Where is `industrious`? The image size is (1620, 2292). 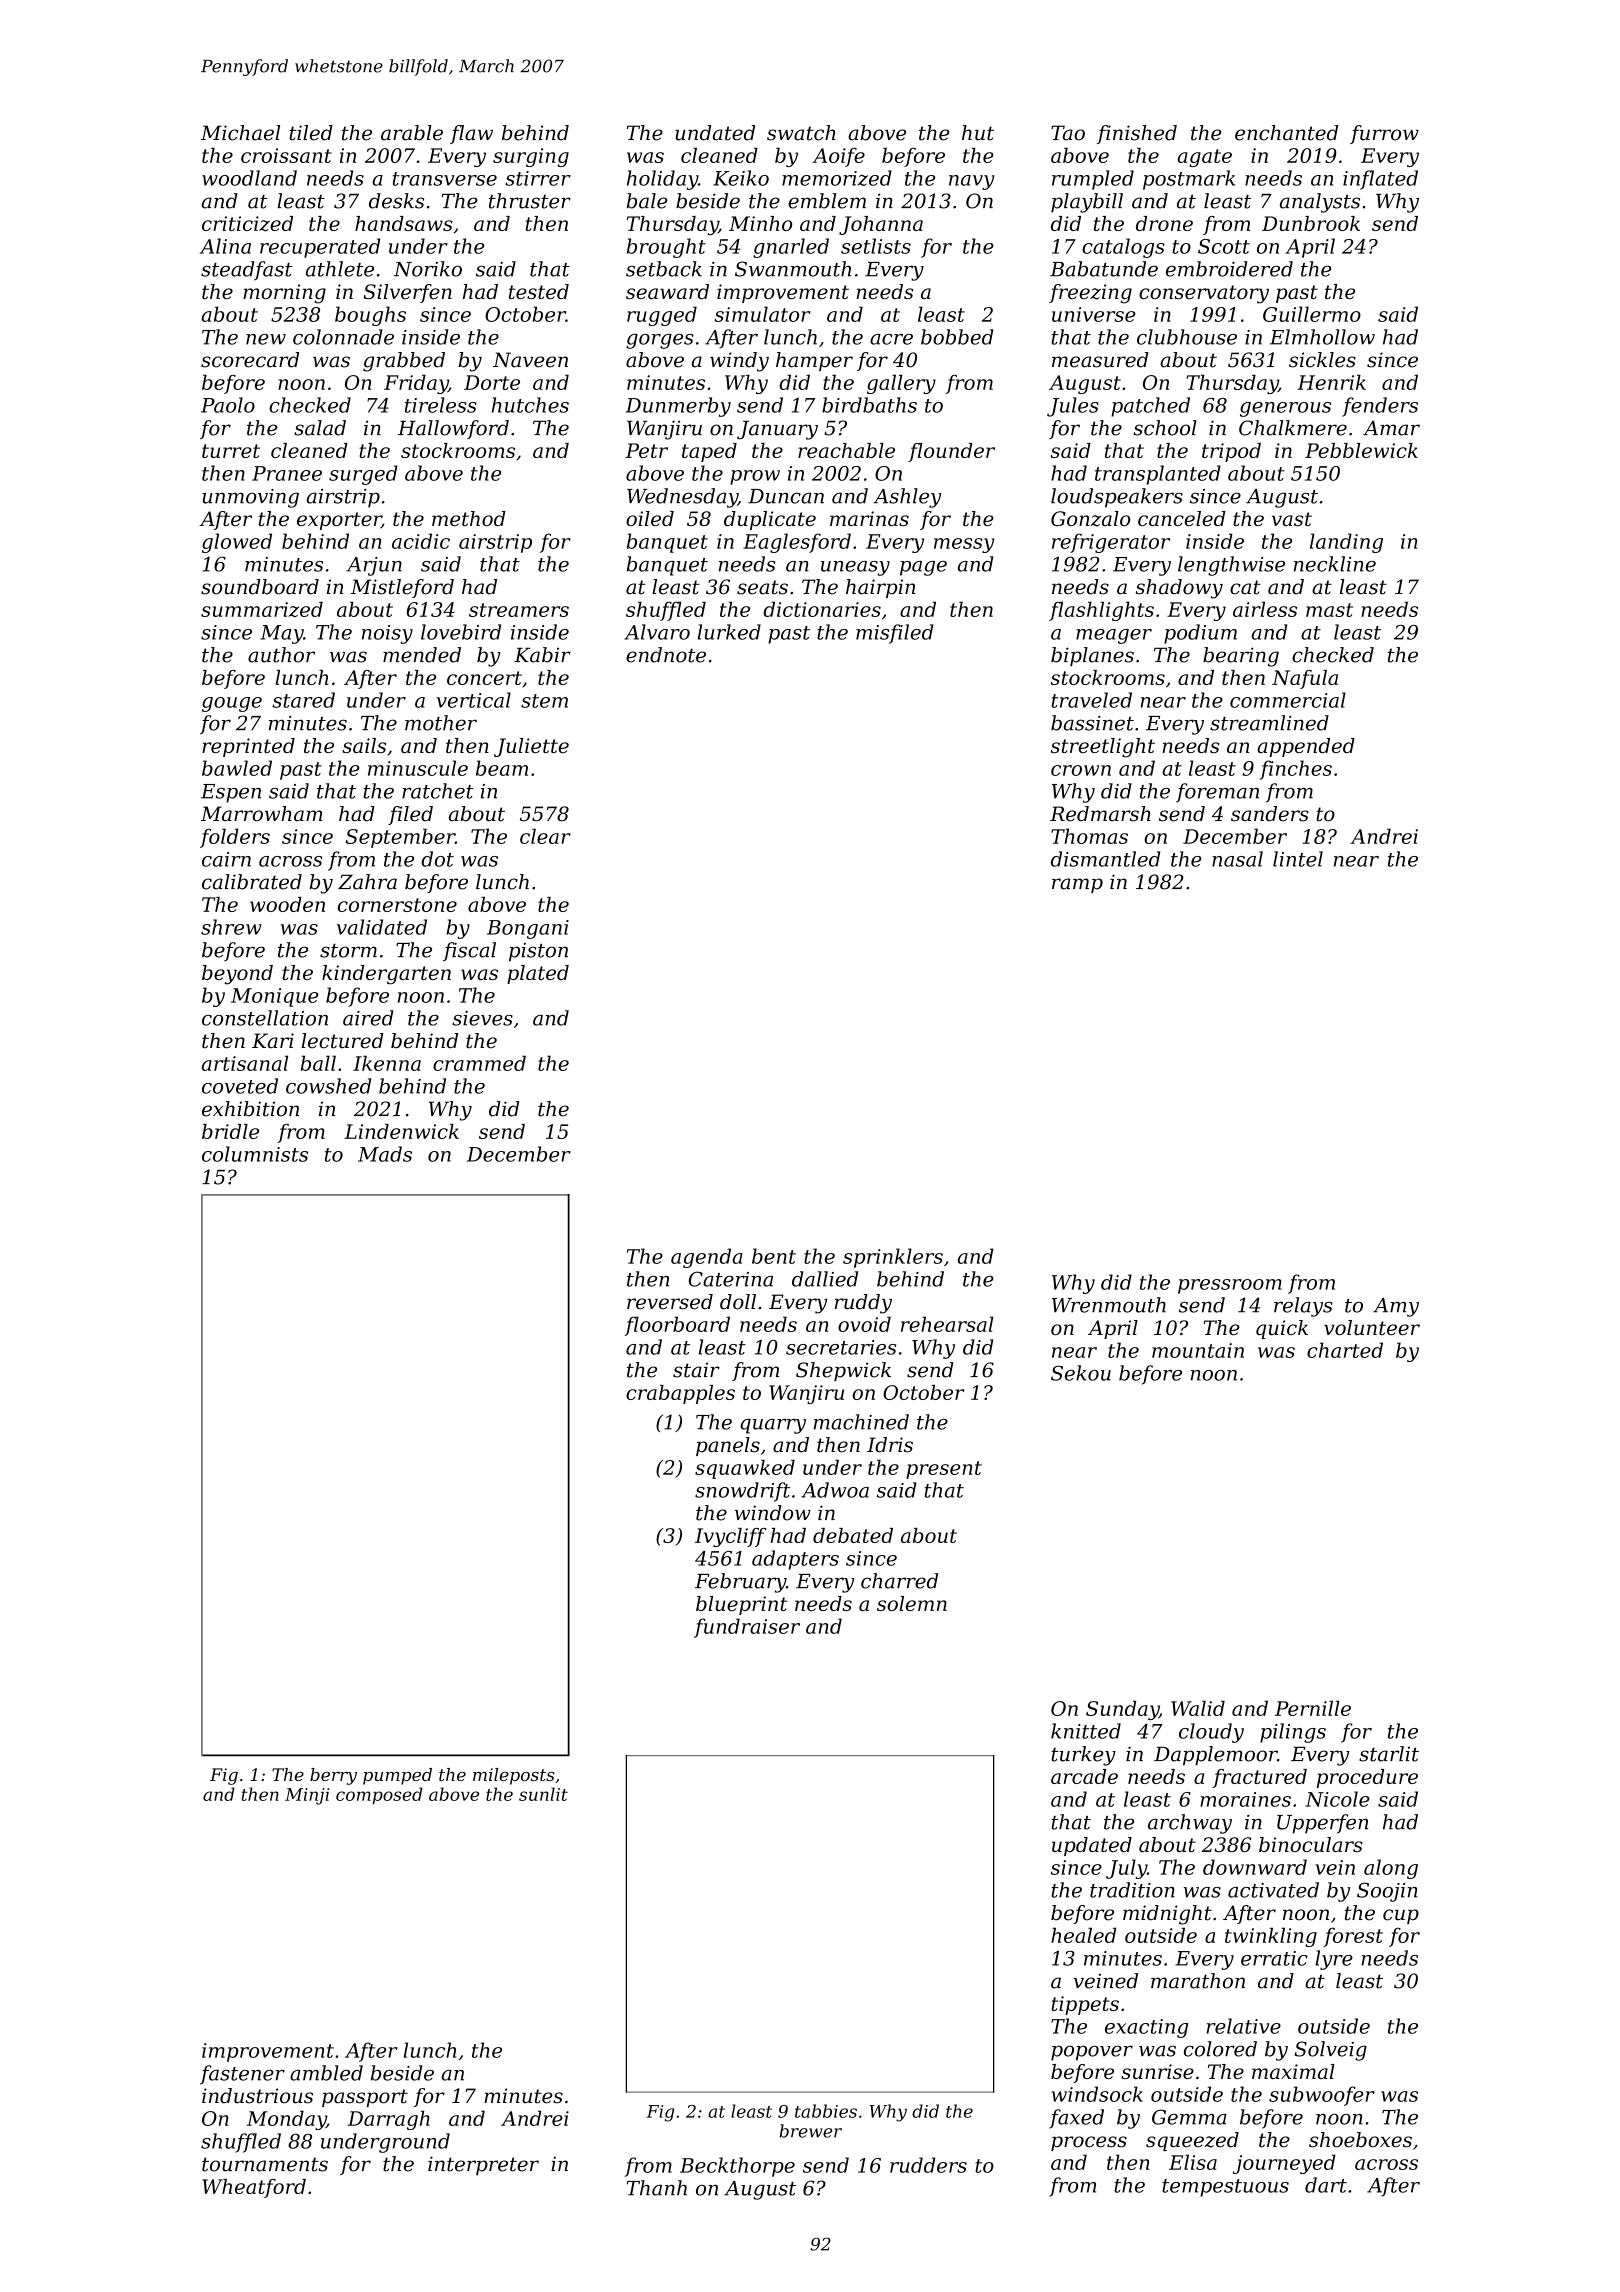 industrious is located at coordinates (257, 2096).
